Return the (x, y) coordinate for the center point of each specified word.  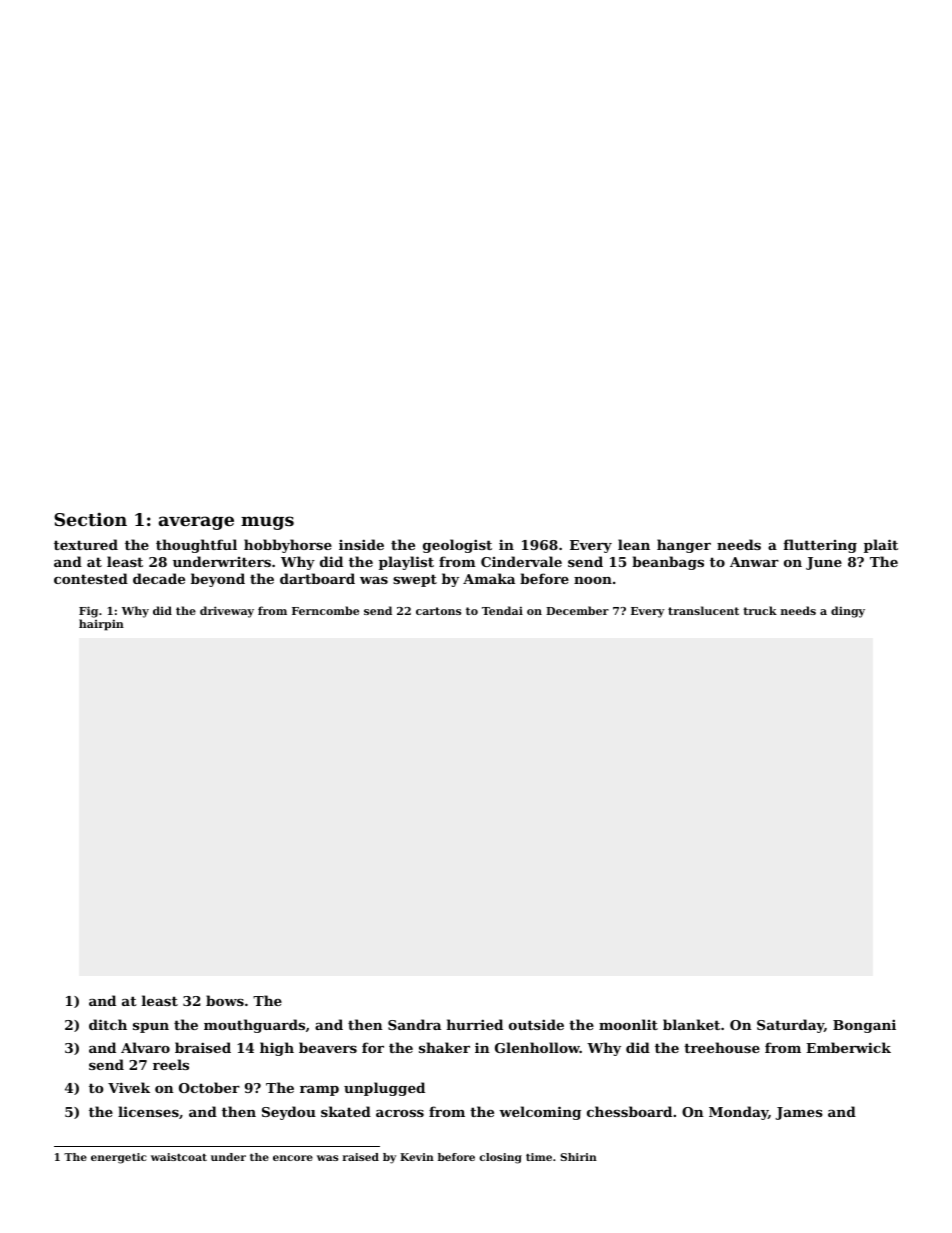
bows (225, 1000)
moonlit (628, 1024)
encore (293, 1158)
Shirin (578, 1157)
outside (536, 1024)
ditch (108, 1024)
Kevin (417, 1157)
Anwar (754, 562)
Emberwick (848, 1047)
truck (760, 610)
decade (159, 578)
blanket (691, 1024)
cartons (438, 611)
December (577, 610)
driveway (227, 612)
